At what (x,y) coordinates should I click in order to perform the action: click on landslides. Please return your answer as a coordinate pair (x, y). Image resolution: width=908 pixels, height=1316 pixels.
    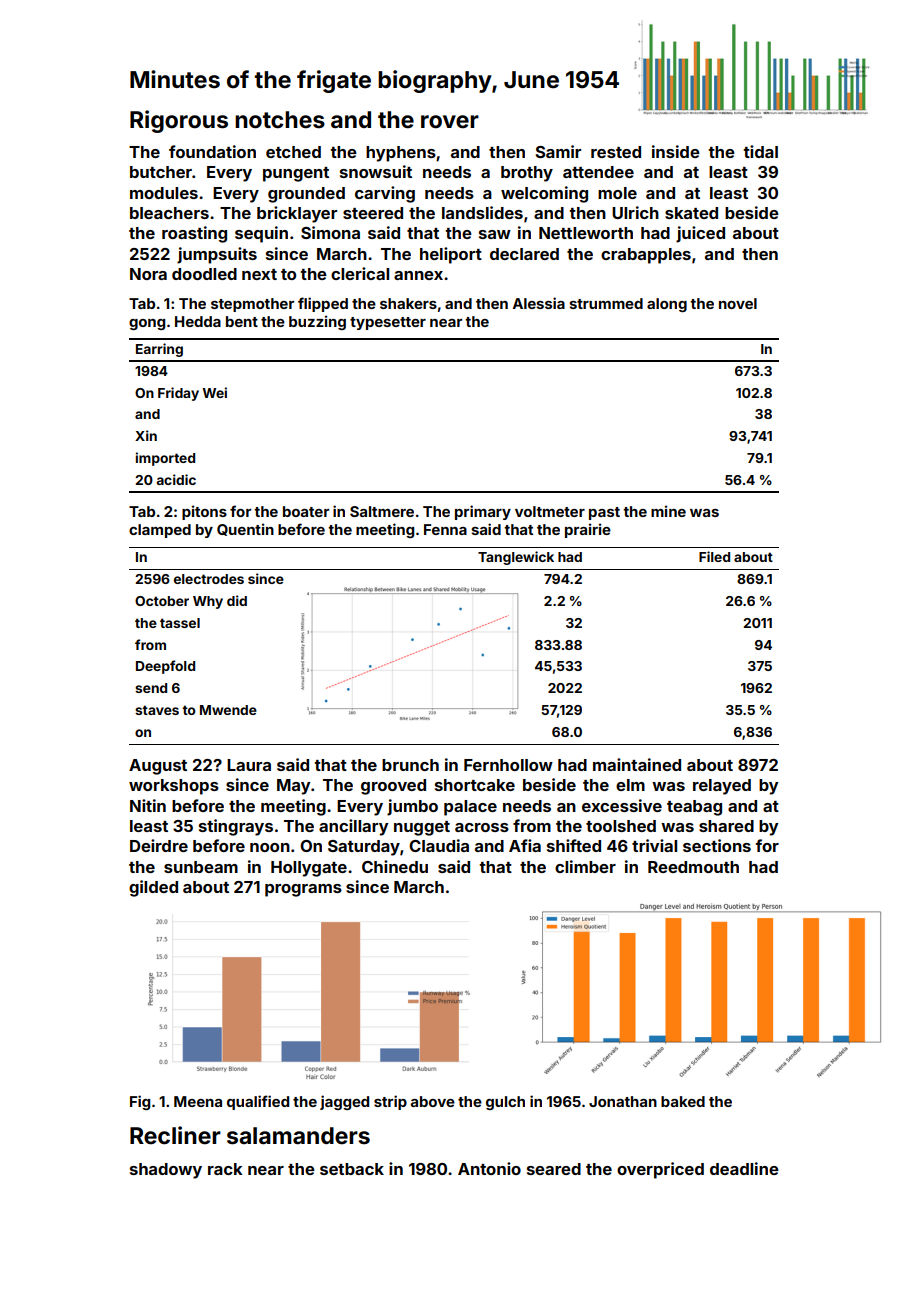
    Looking at the image, I should click on (482, 212).
